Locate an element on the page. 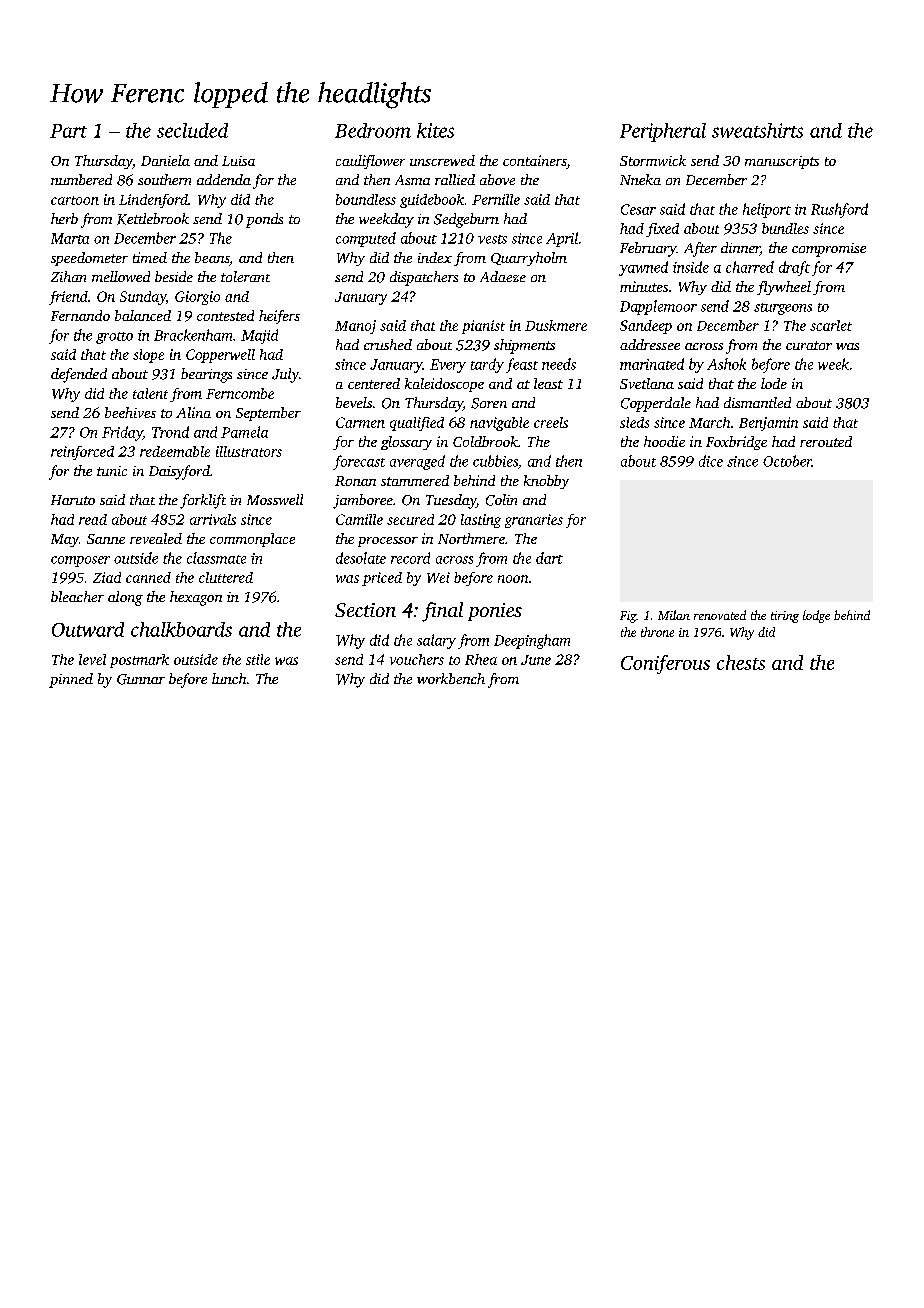 This page has width=924, height=1308. pinned is located at coordinates (71, 680).
